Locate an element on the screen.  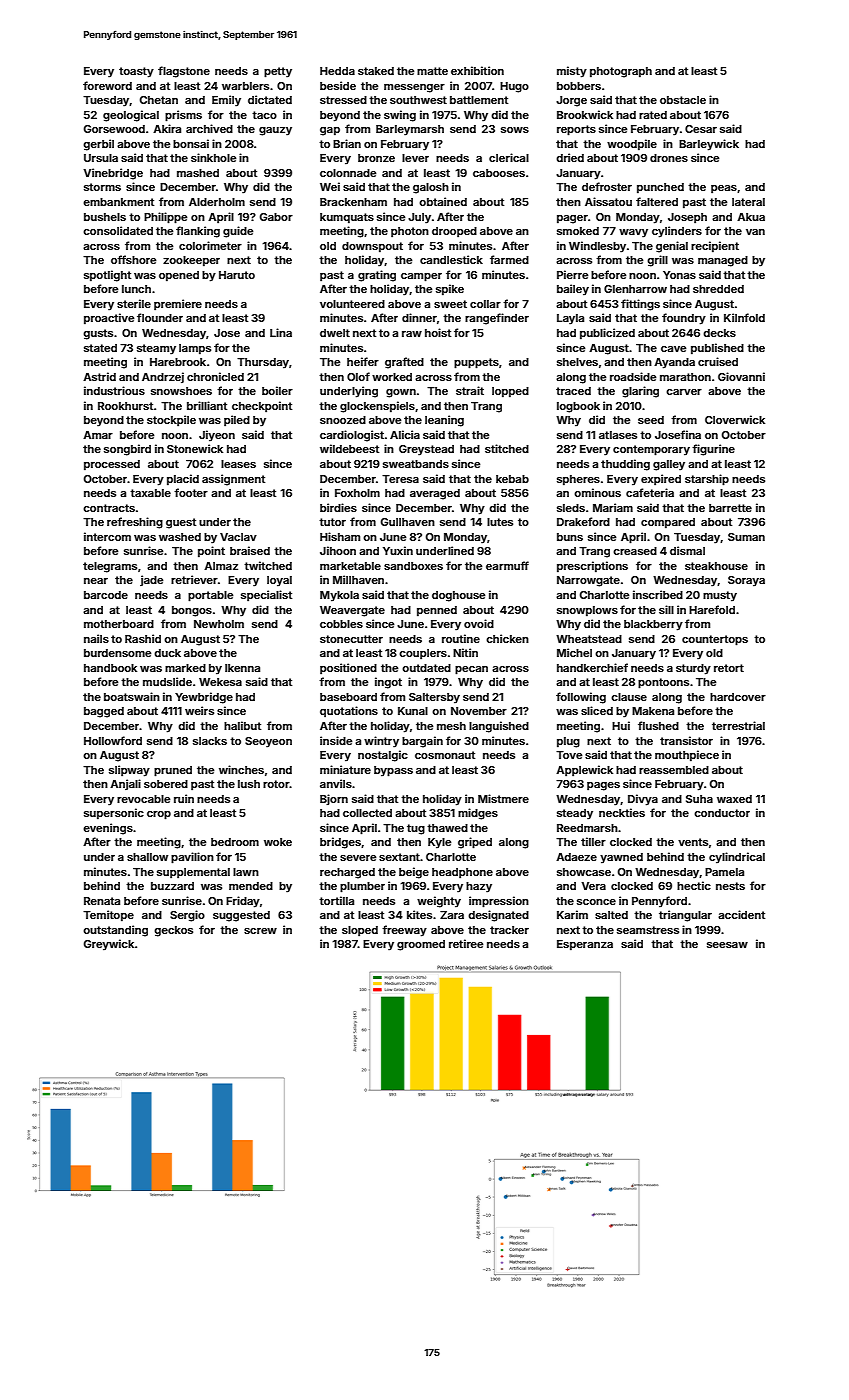
washed is located at coordinates (180, 537).
